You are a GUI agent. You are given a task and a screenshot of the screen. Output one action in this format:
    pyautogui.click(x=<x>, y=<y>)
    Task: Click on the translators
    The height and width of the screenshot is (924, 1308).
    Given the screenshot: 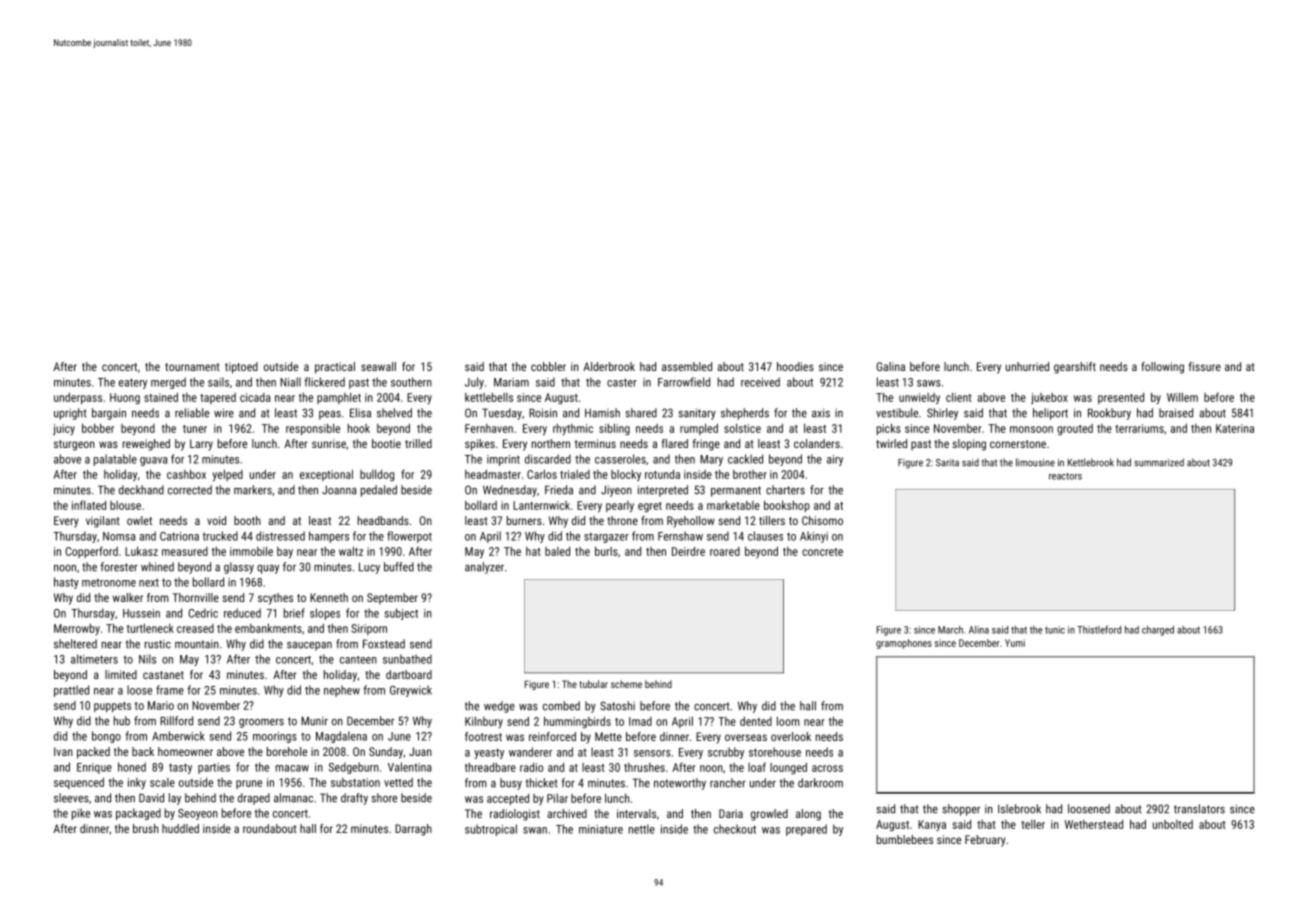 What is the action you would take?
    pyautogui.click(x=1199, y=809)
